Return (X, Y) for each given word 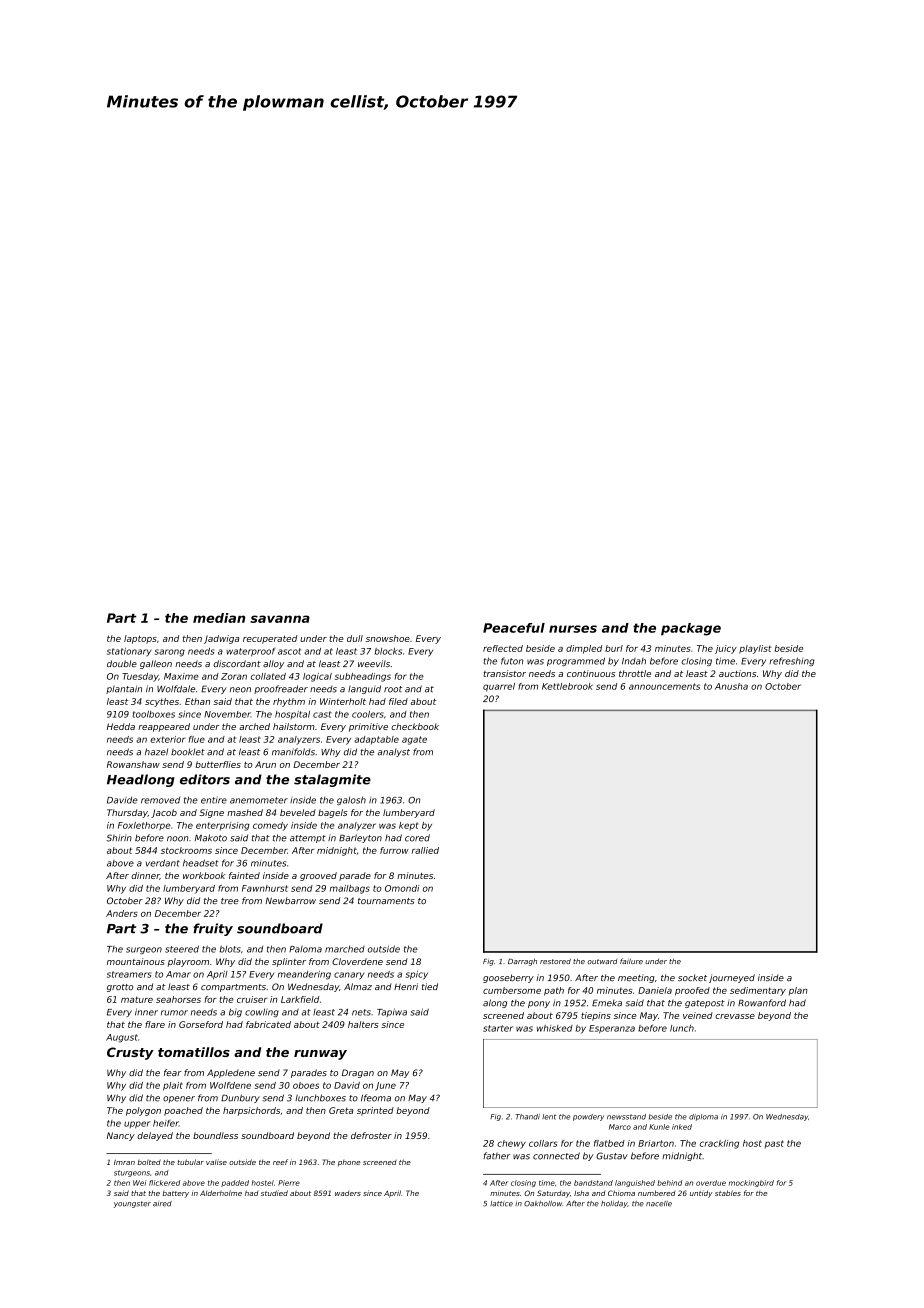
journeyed (732, 978)
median (219, 618)
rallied (425, 850)
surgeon (144, 950)
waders (348, 1193)
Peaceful (514, 628)
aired (162, 1204)
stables (728, 1193)
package (691, 629)
